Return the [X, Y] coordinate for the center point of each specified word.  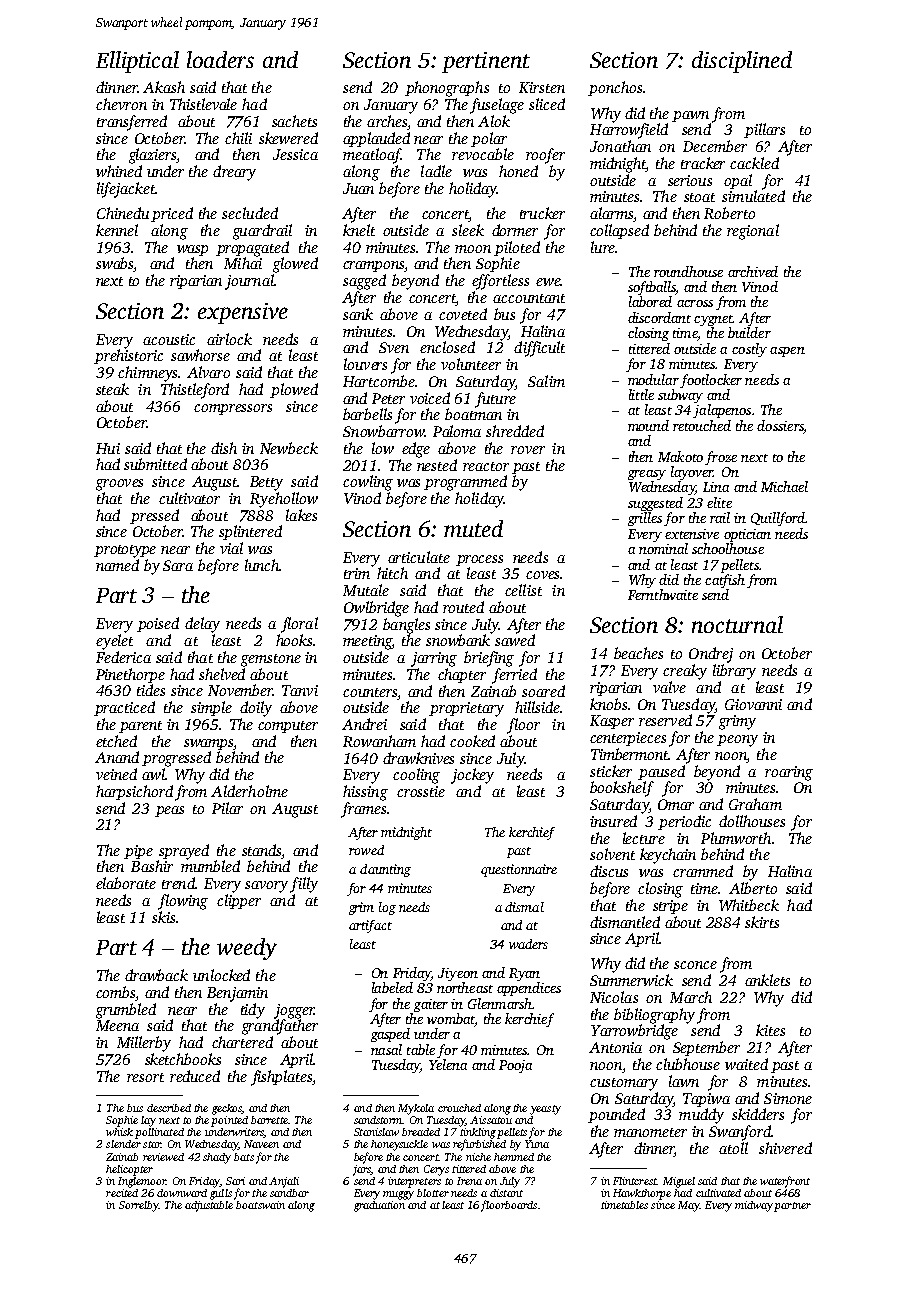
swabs [115, 264]
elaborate [126, 883]
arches [387, 122]
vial [231, 548]
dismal [524, 907]
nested [437, 465]
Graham [755, 804]
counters [370, 692]
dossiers [780, 425]
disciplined [742, 62]
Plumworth [736, 838]
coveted [463, 314]
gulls [221, 1194]
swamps [209, 744]
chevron [121, 104]
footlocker [711, 381]
